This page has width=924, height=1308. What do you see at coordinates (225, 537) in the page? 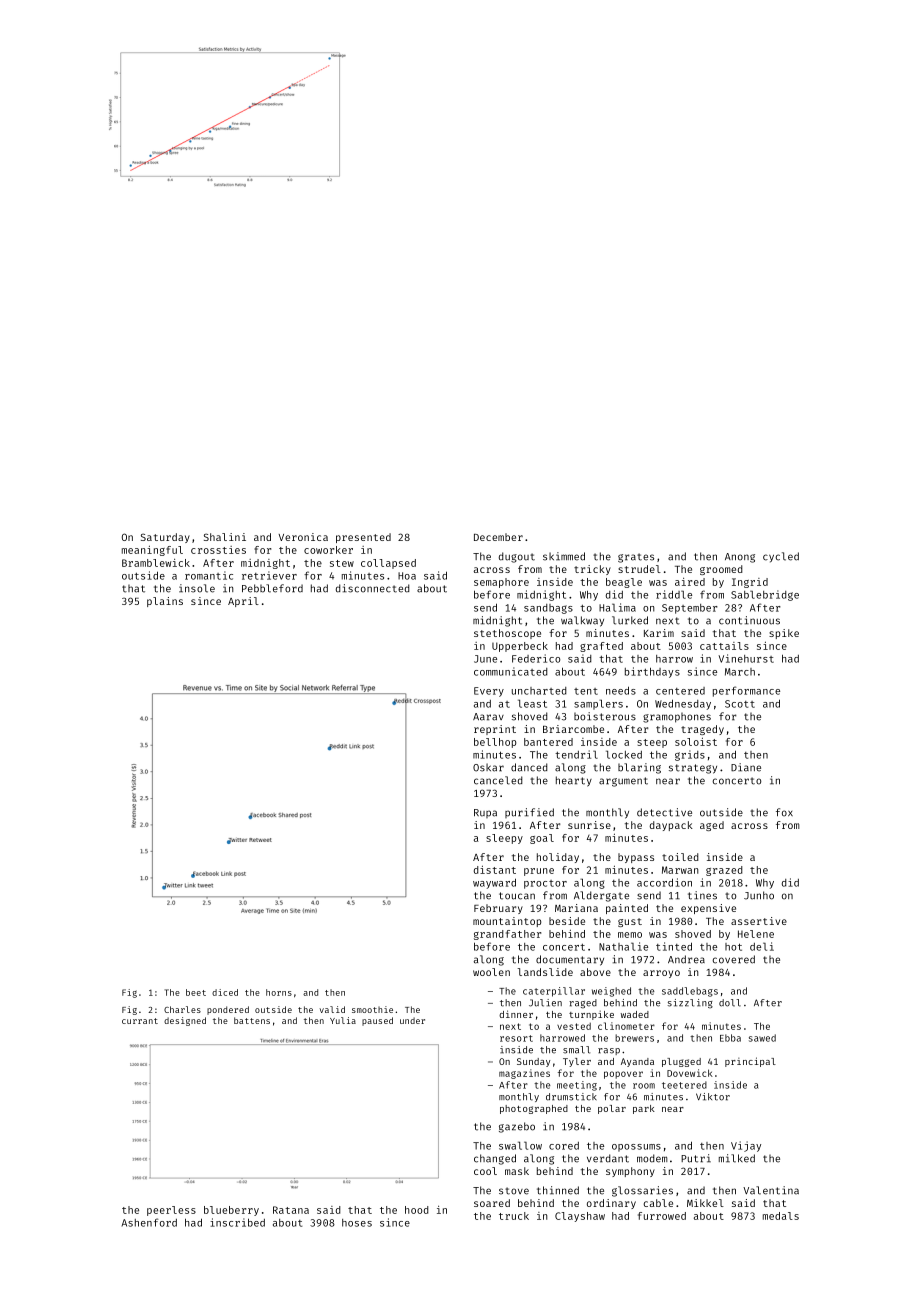
I see `Shalini` at bounding box center [225, 537].
